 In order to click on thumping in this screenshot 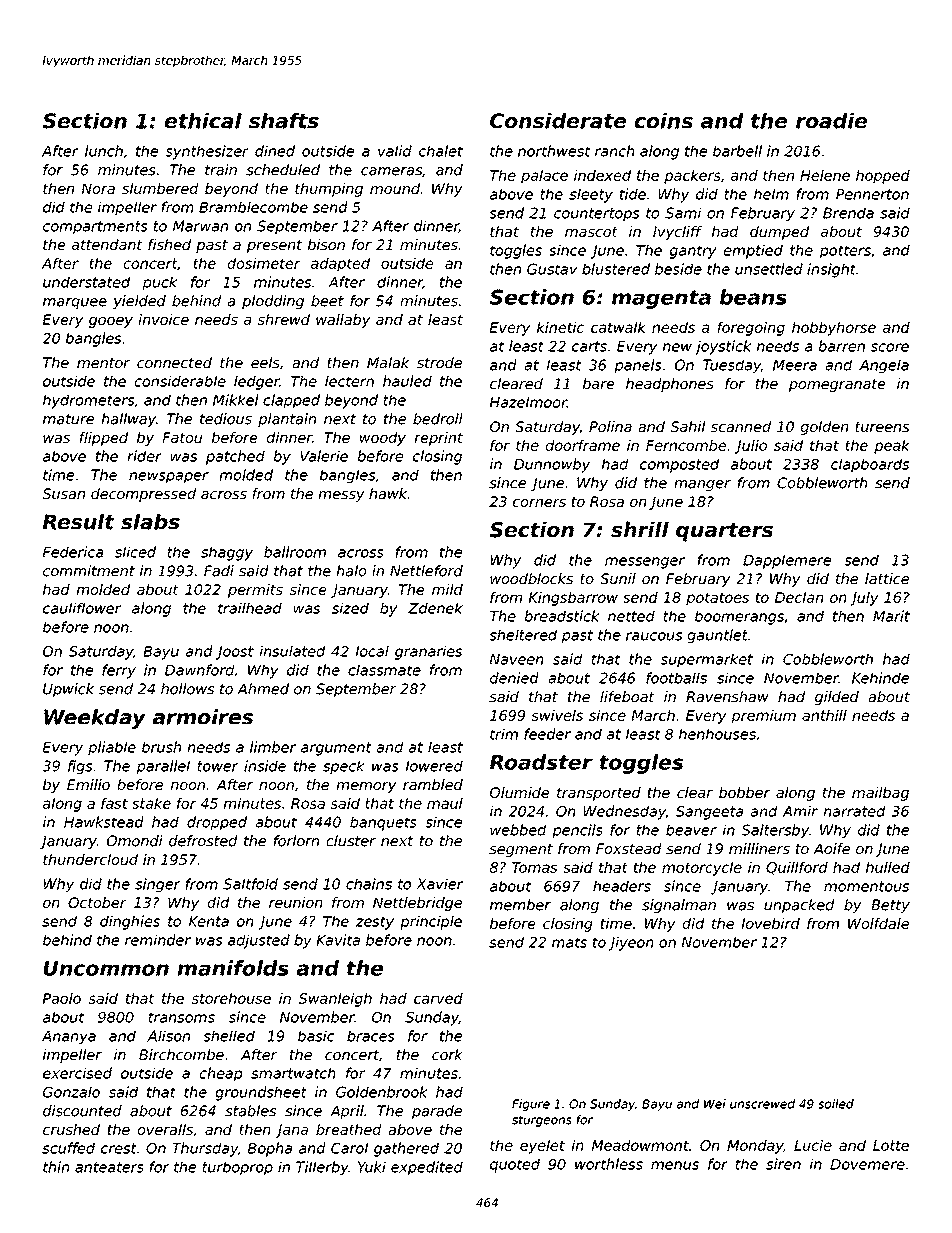, I will do `click(329, 190)`.
